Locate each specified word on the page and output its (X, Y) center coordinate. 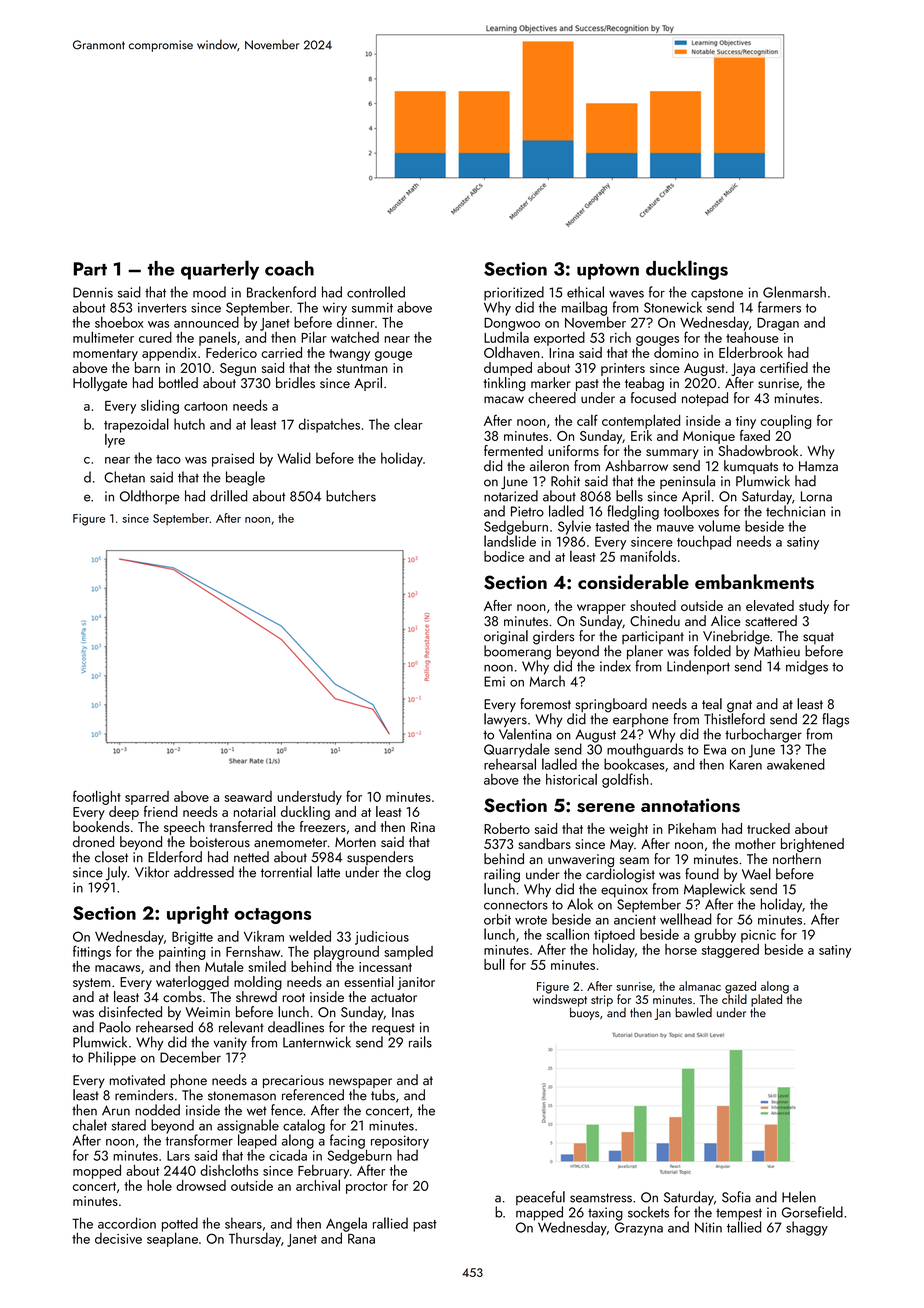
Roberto (507, 828)
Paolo (115, 1027)
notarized (511, 496)
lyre (115, 441)
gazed (740, 987)
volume (719, 526)
